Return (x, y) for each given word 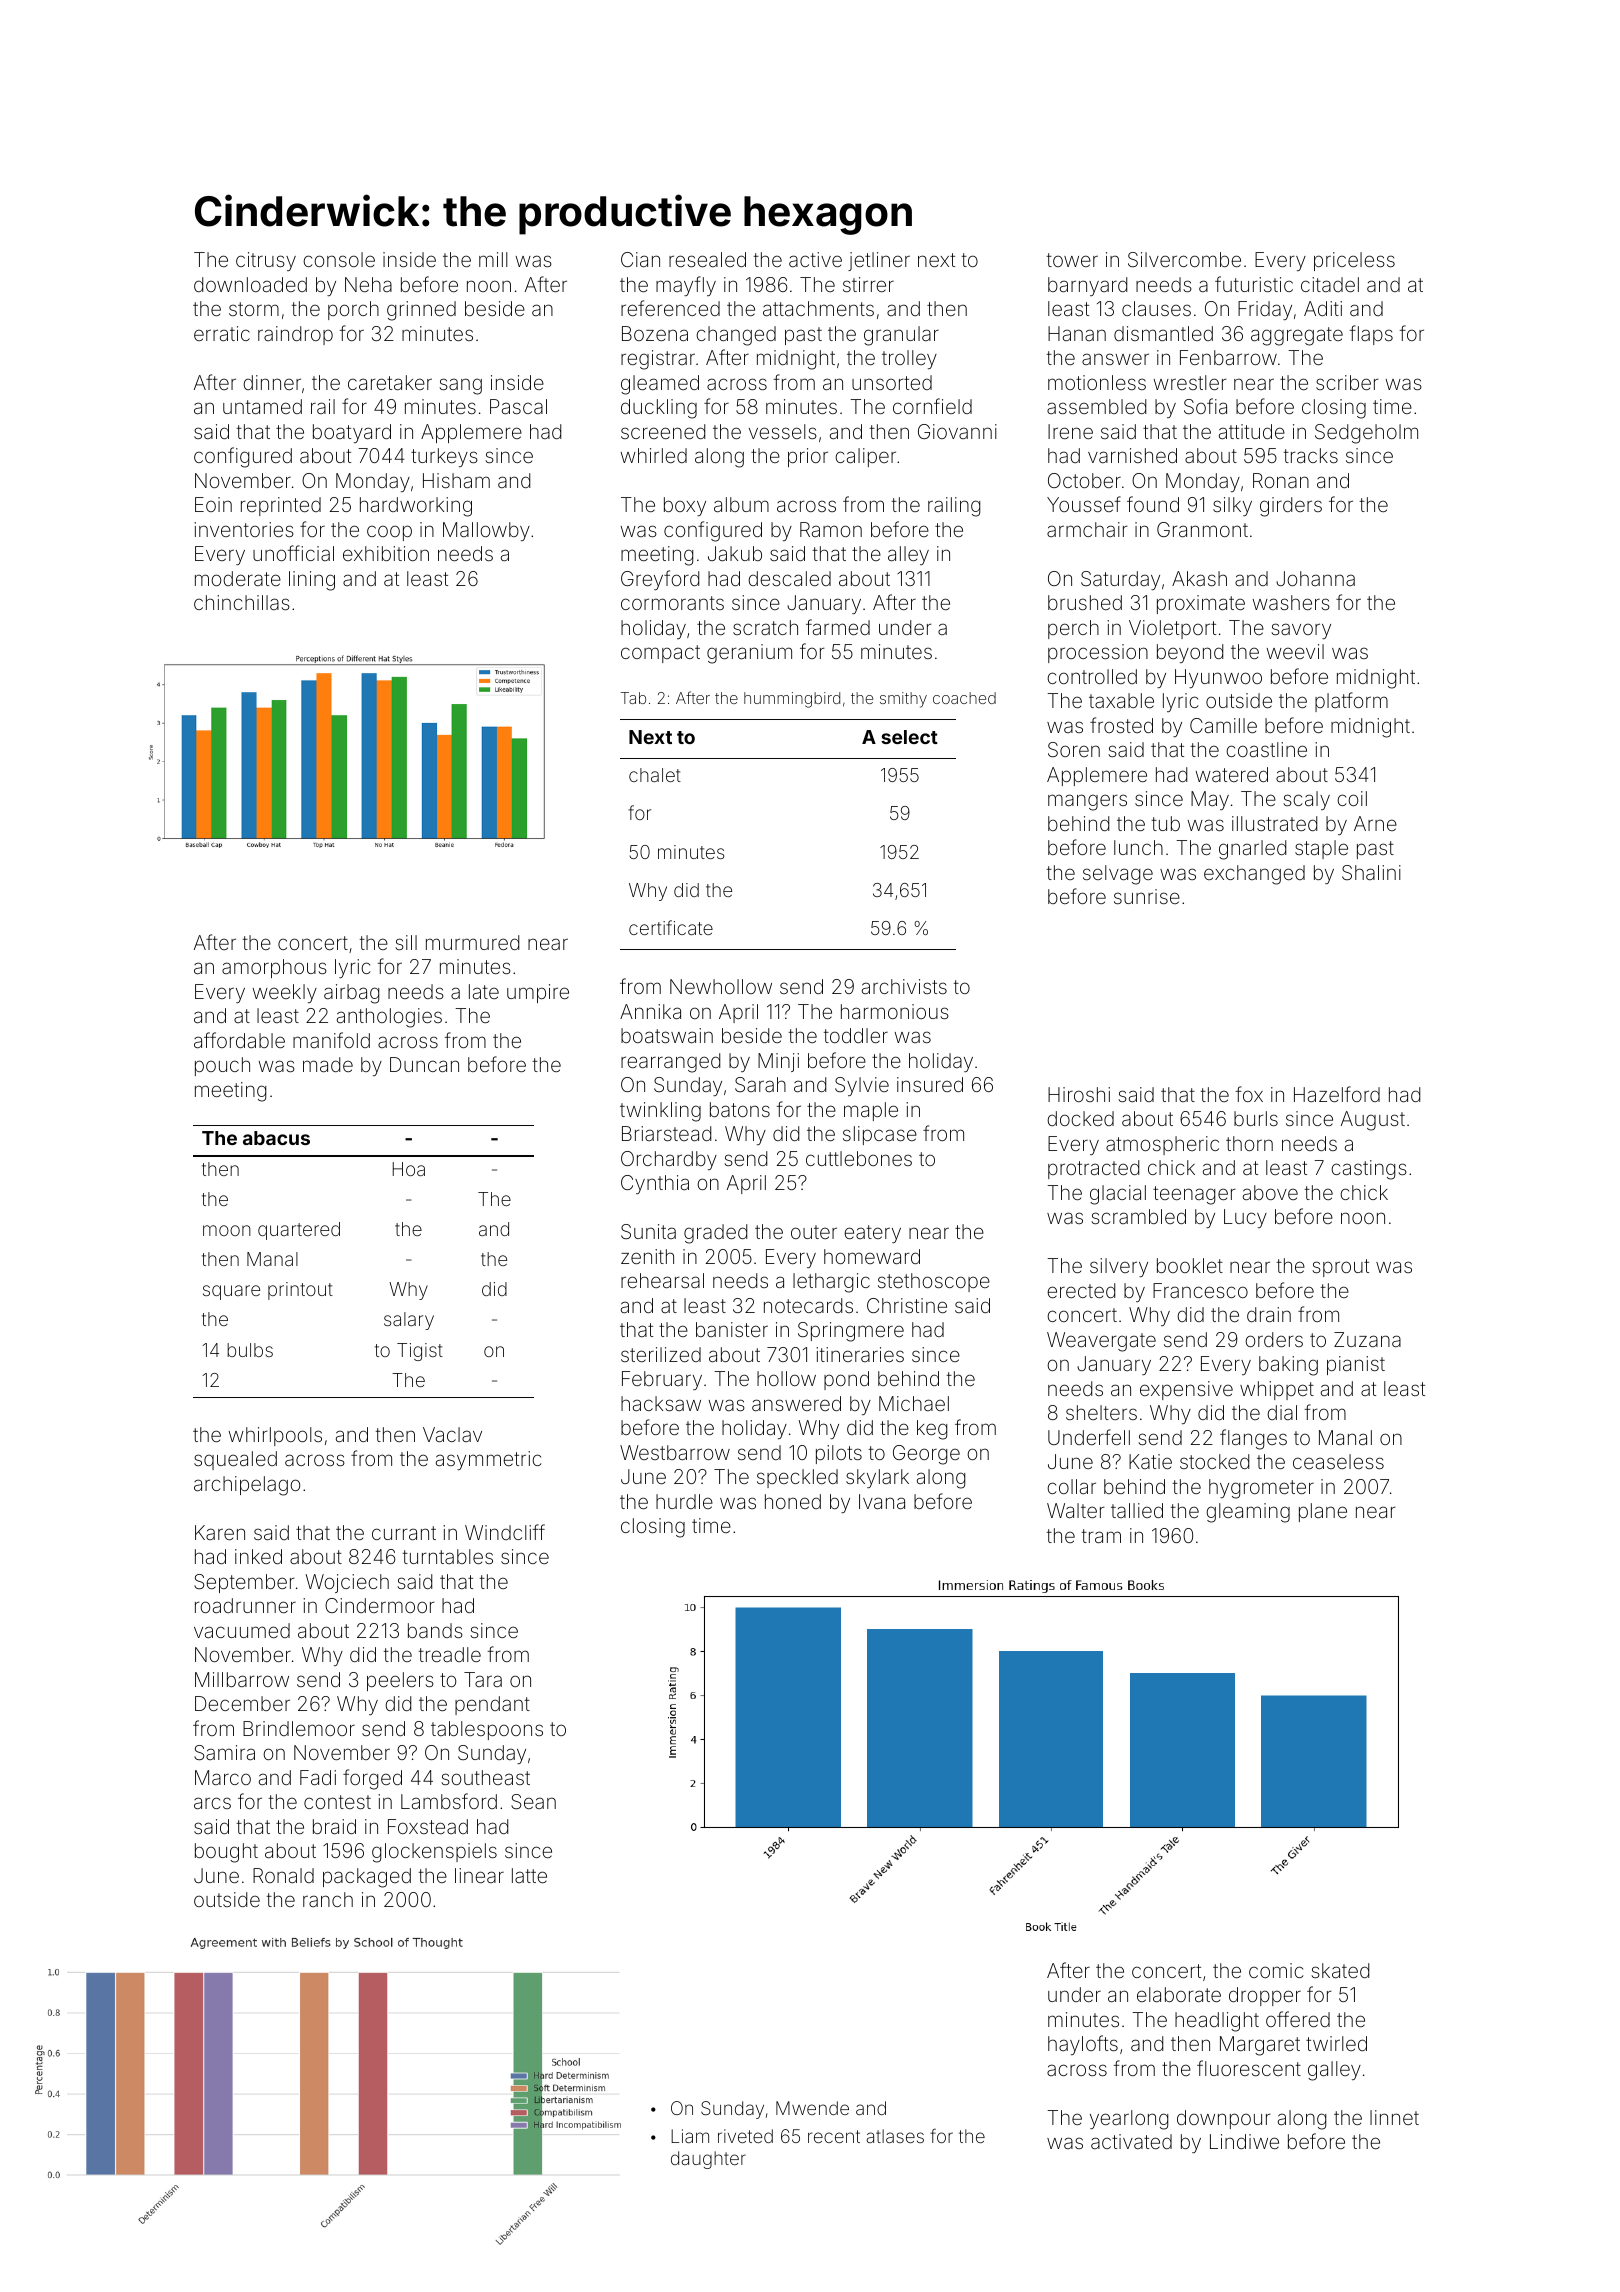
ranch (328, 1899)
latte (529, 1875)
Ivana (882, 1501)
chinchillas (242, 602)
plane (1323, 1512)
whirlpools (275, 1436)
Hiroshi (1079, 1094)
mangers (1087, 802)
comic (1276, 1970)
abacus (276, 1138)
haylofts (1083, 2045)
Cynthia (655, 1184)
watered (1232, 774)
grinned (421, 311)
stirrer (868, 284)
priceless (1354, 261)
